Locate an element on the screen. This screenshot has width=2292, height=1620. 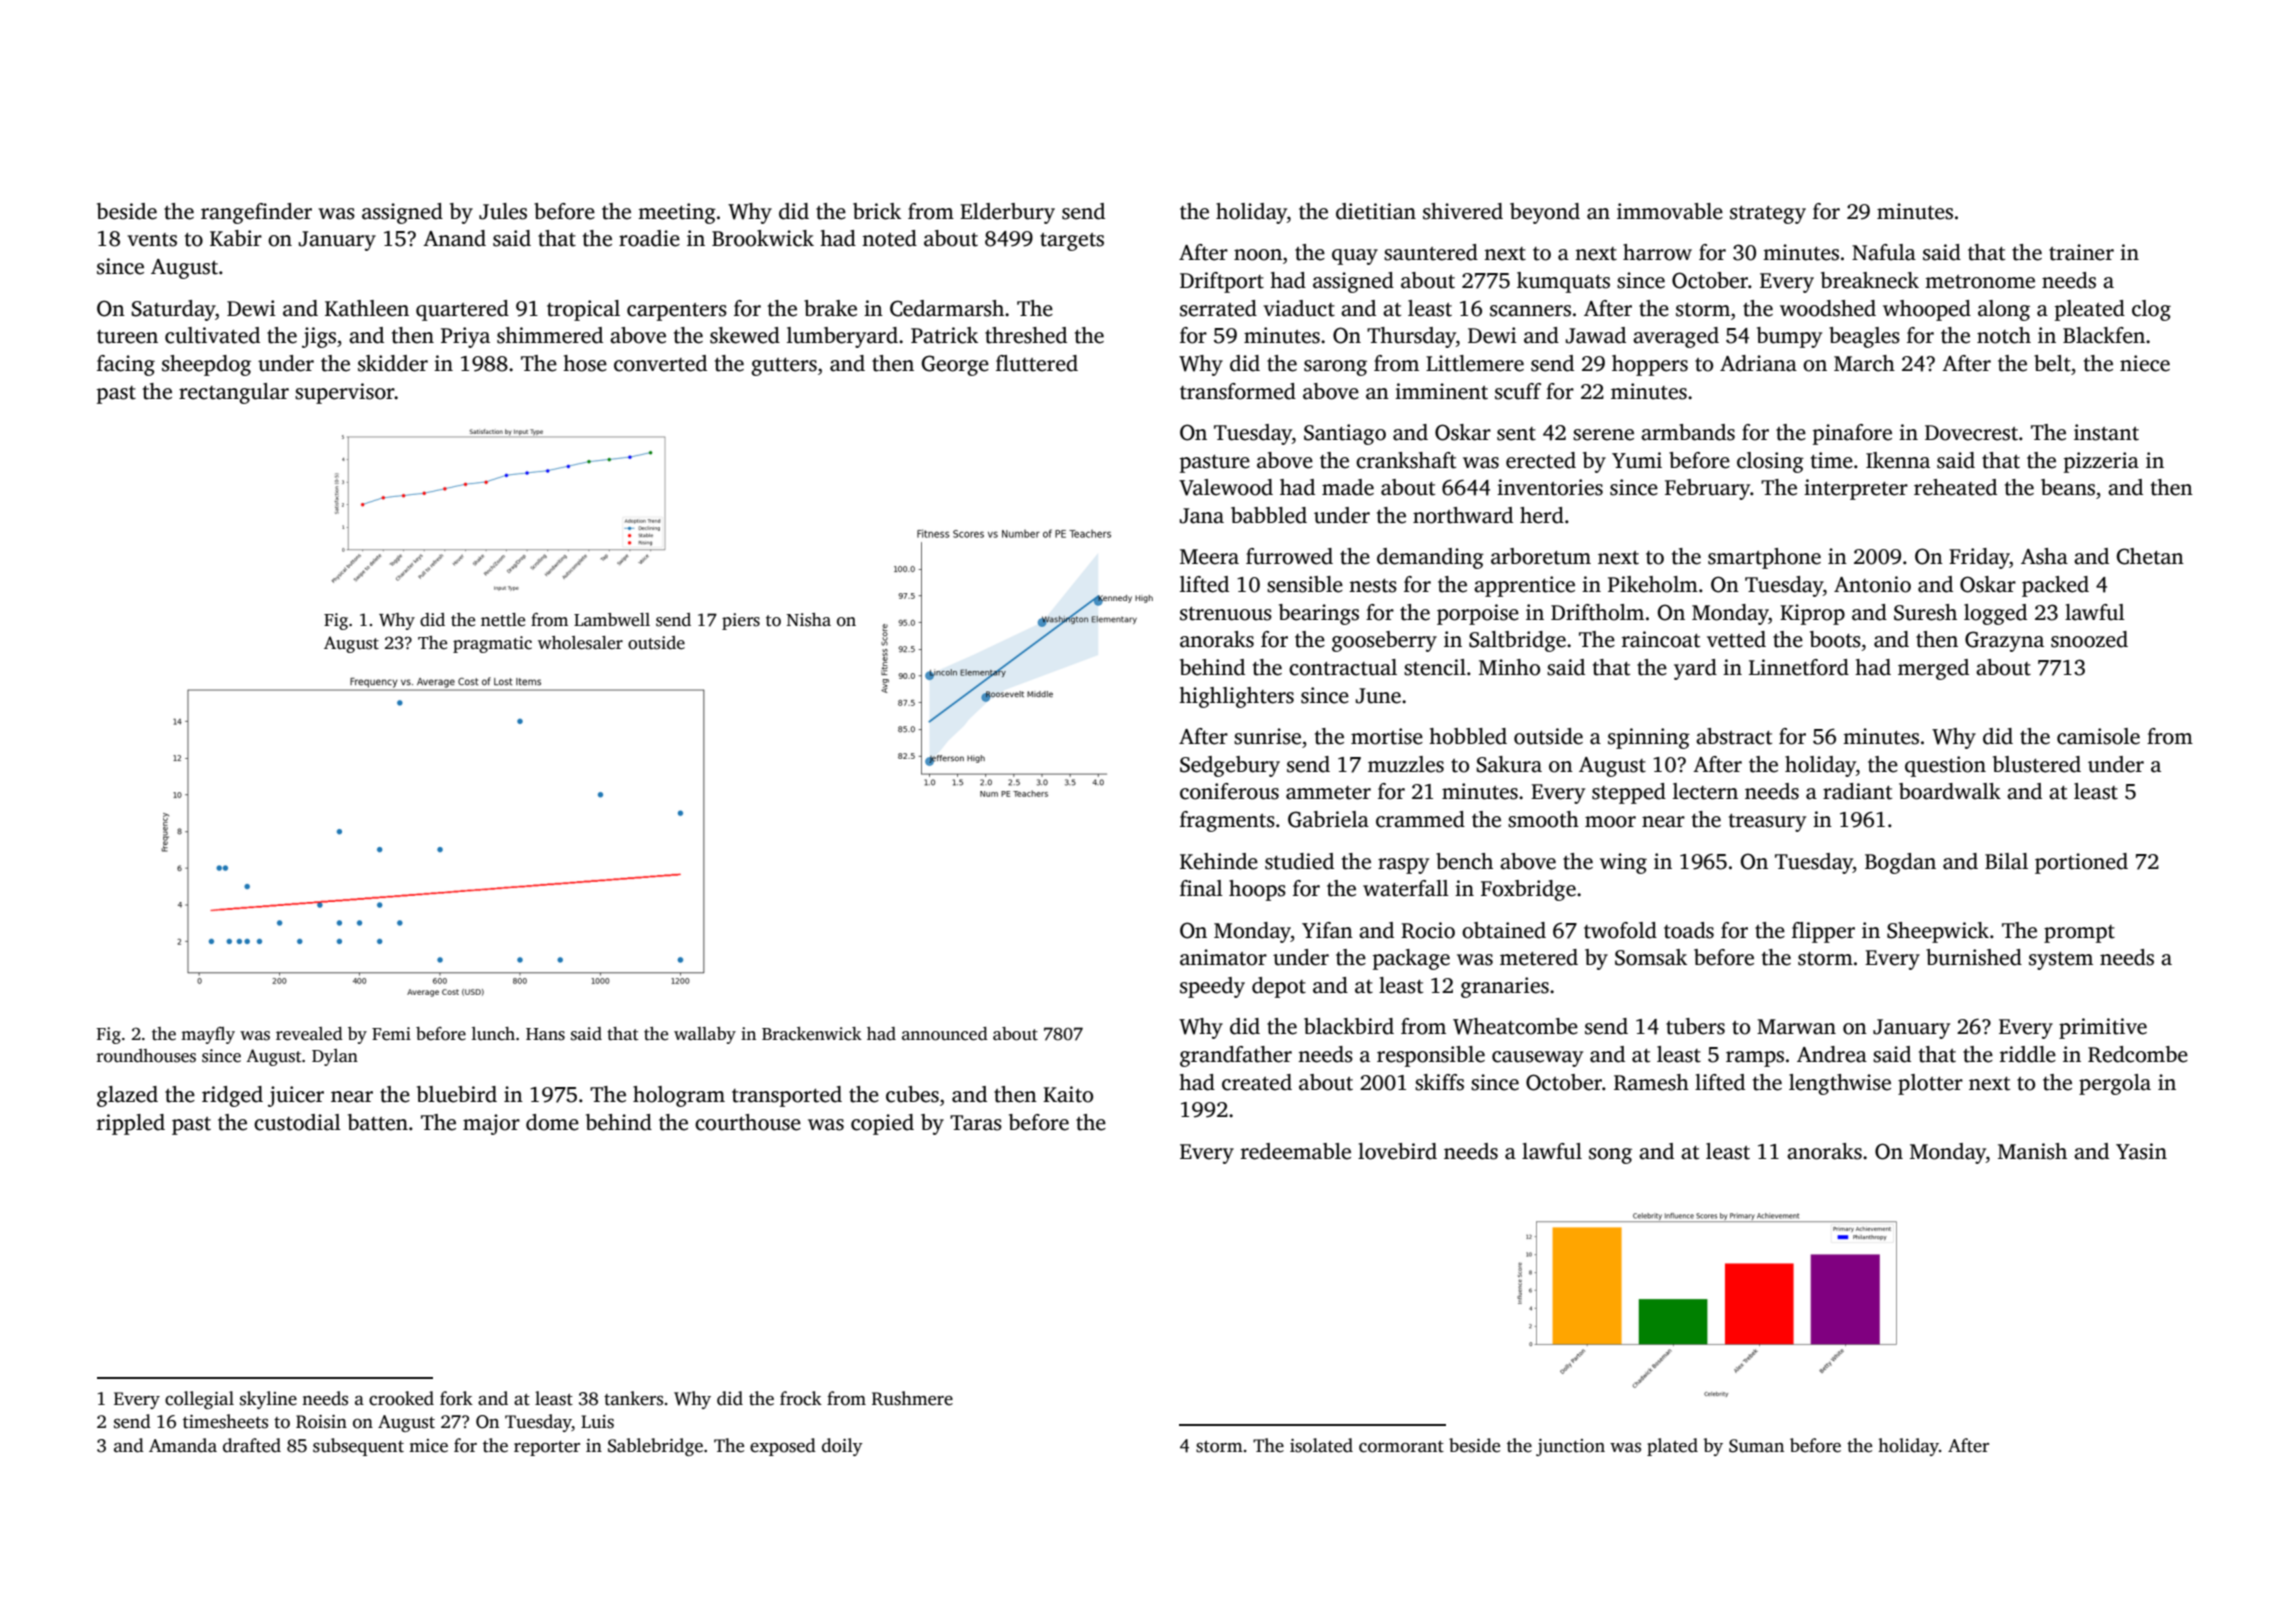
copied is located at coordinates (882, 1124).
